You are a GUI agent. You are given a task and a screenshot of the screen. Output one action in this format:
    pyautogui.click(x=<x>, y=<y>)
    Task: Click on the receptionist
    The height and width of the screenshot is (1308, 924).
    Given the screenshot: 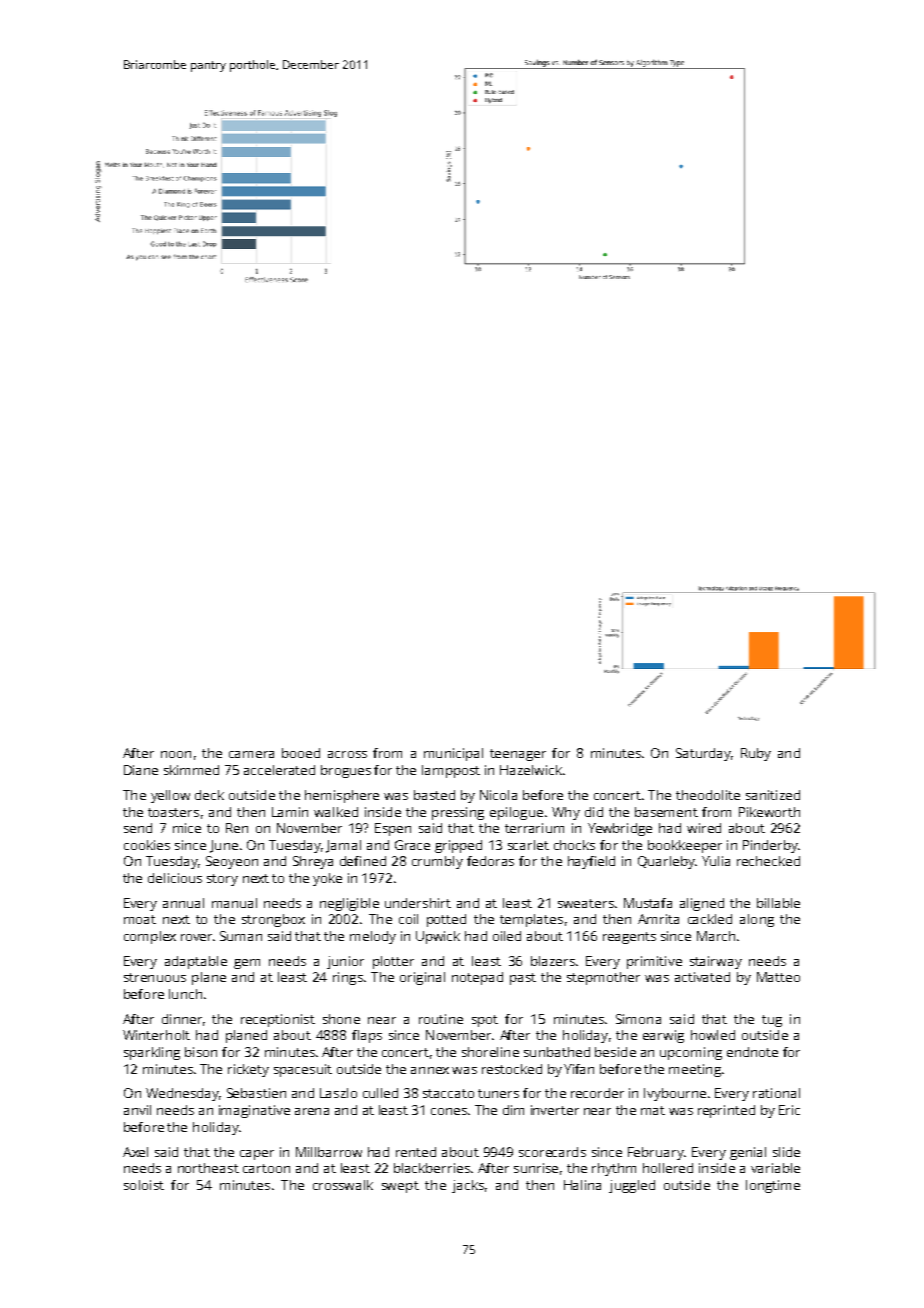 What is the action you would take?
    pyautogui.click(x=278, y=1020)
